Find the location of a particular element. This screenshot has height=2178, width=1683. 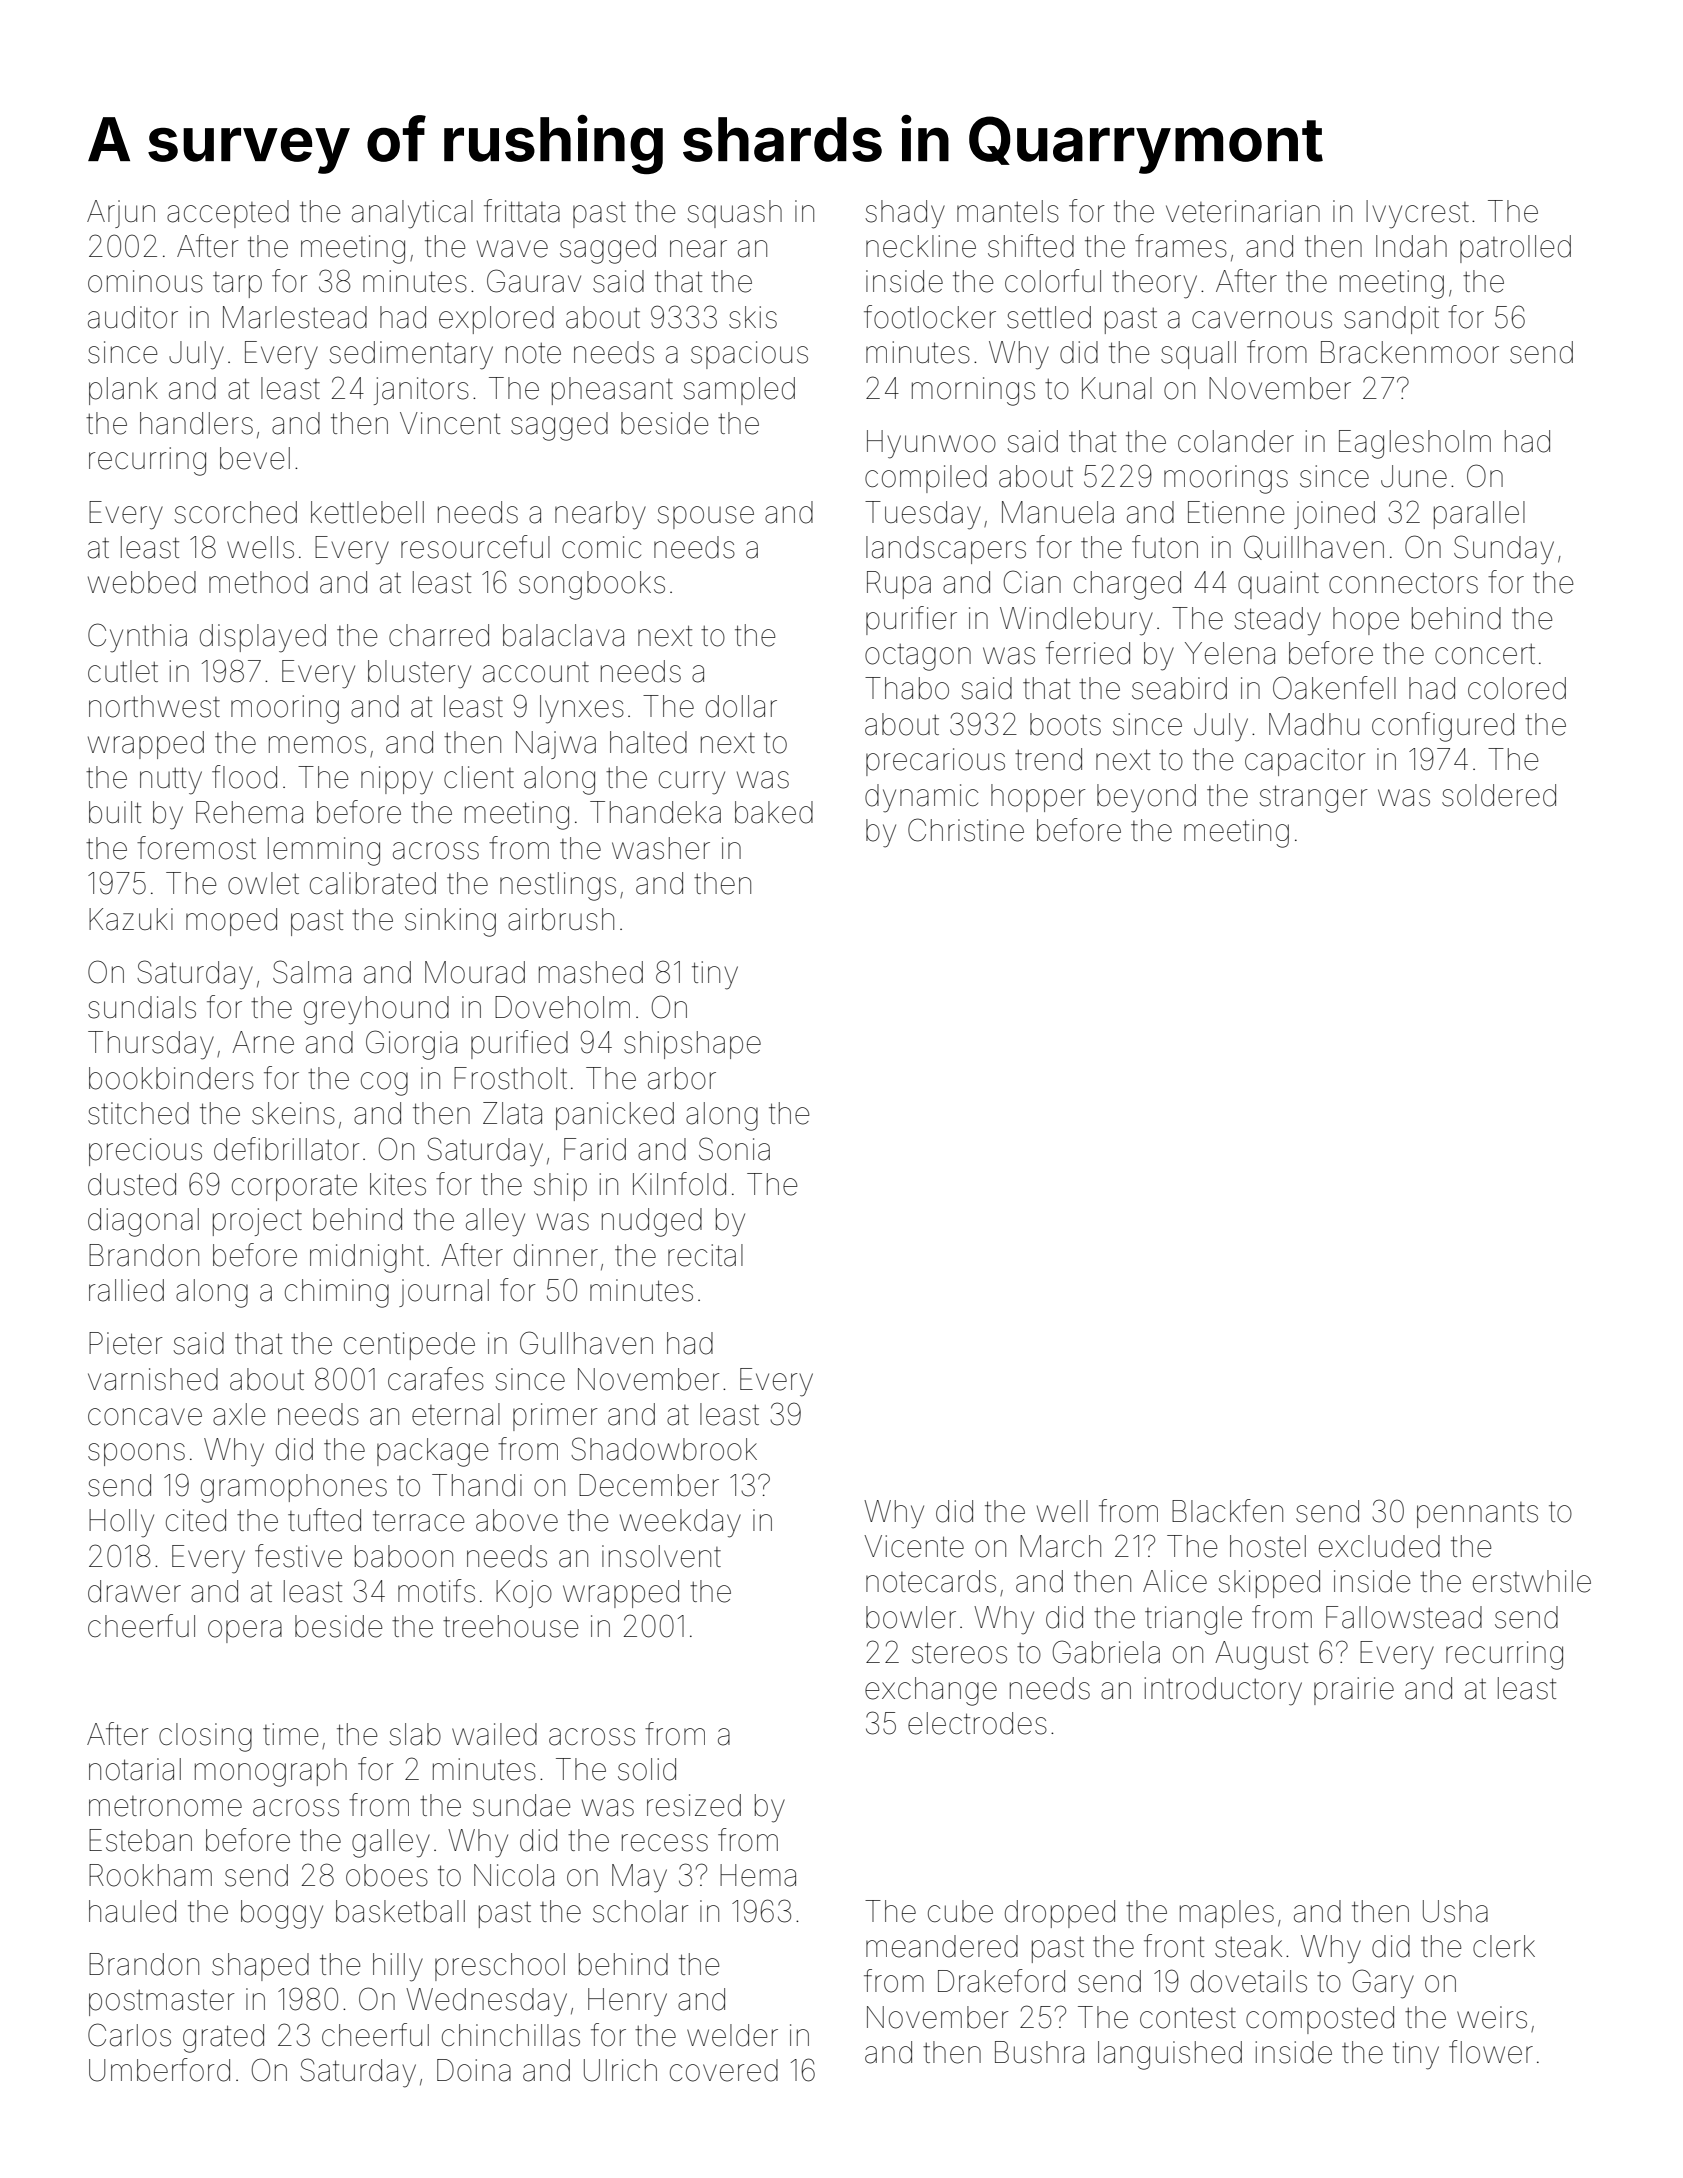

veterinarian is located at coordinates (1243, 211).
